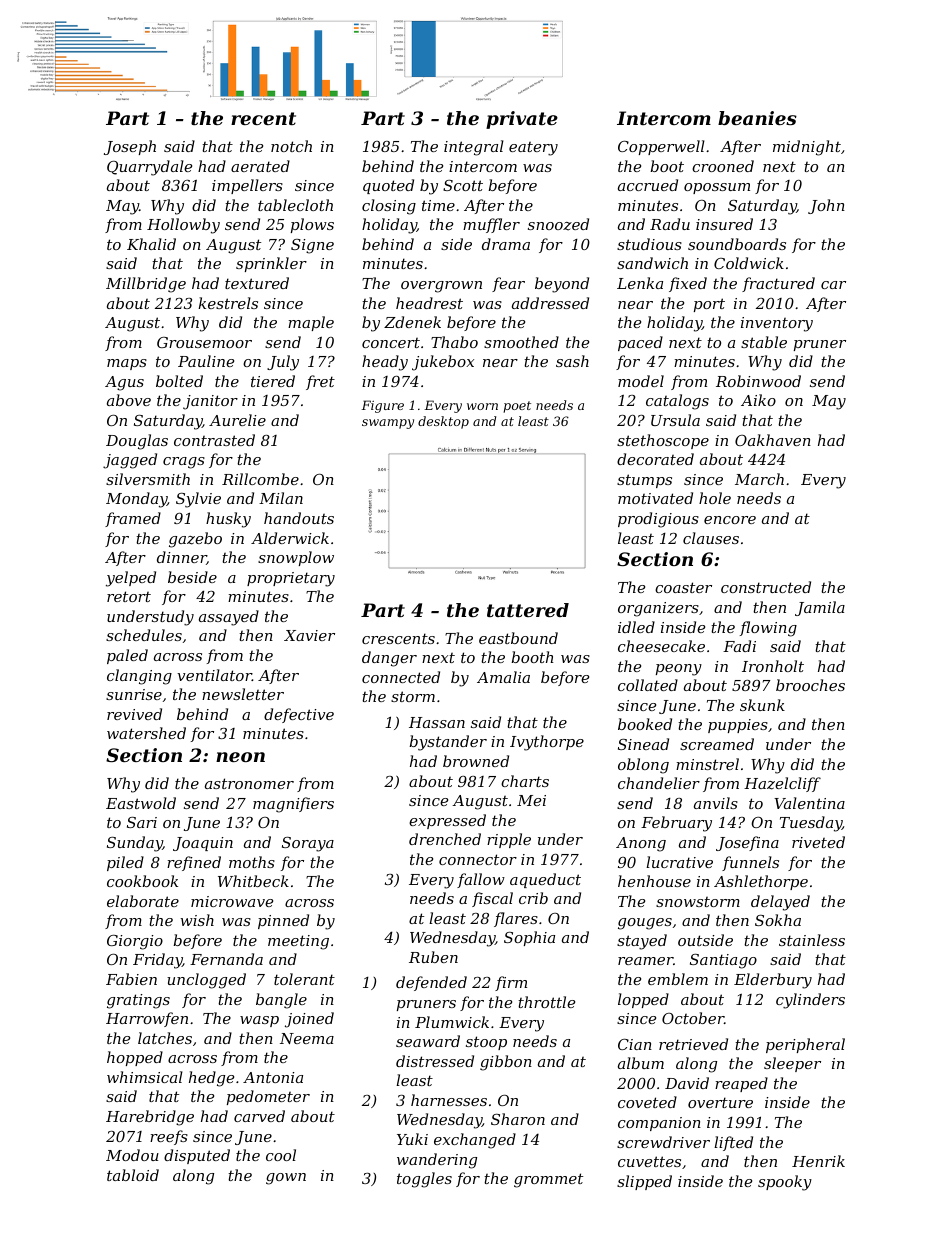  Describe the element at coordinates (757, 118) in the screenshot. I see `beanies` at that location.
